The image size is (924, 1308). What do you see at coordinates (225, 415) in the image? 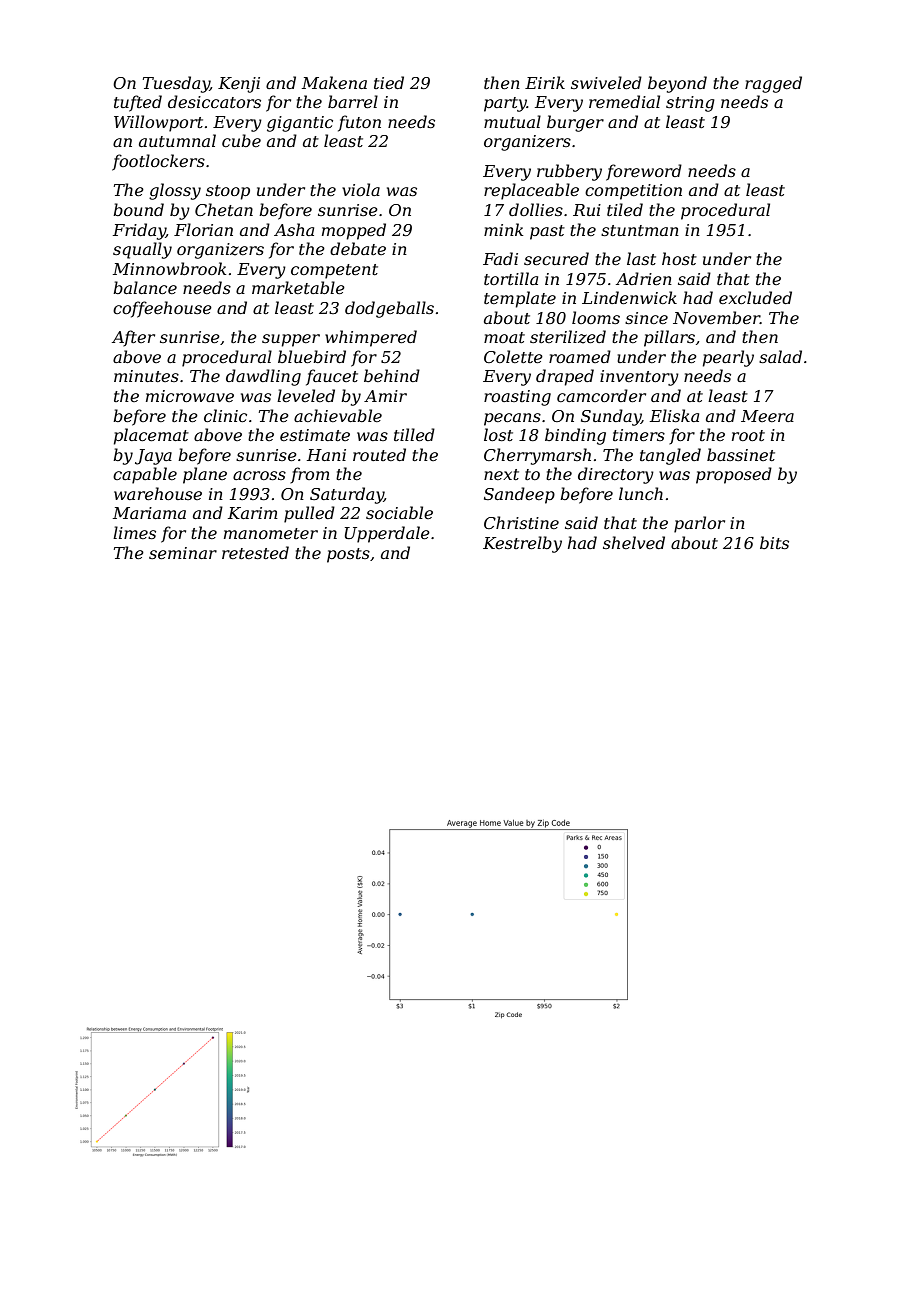
I see `clinic` at bounding box center [225, 415].
